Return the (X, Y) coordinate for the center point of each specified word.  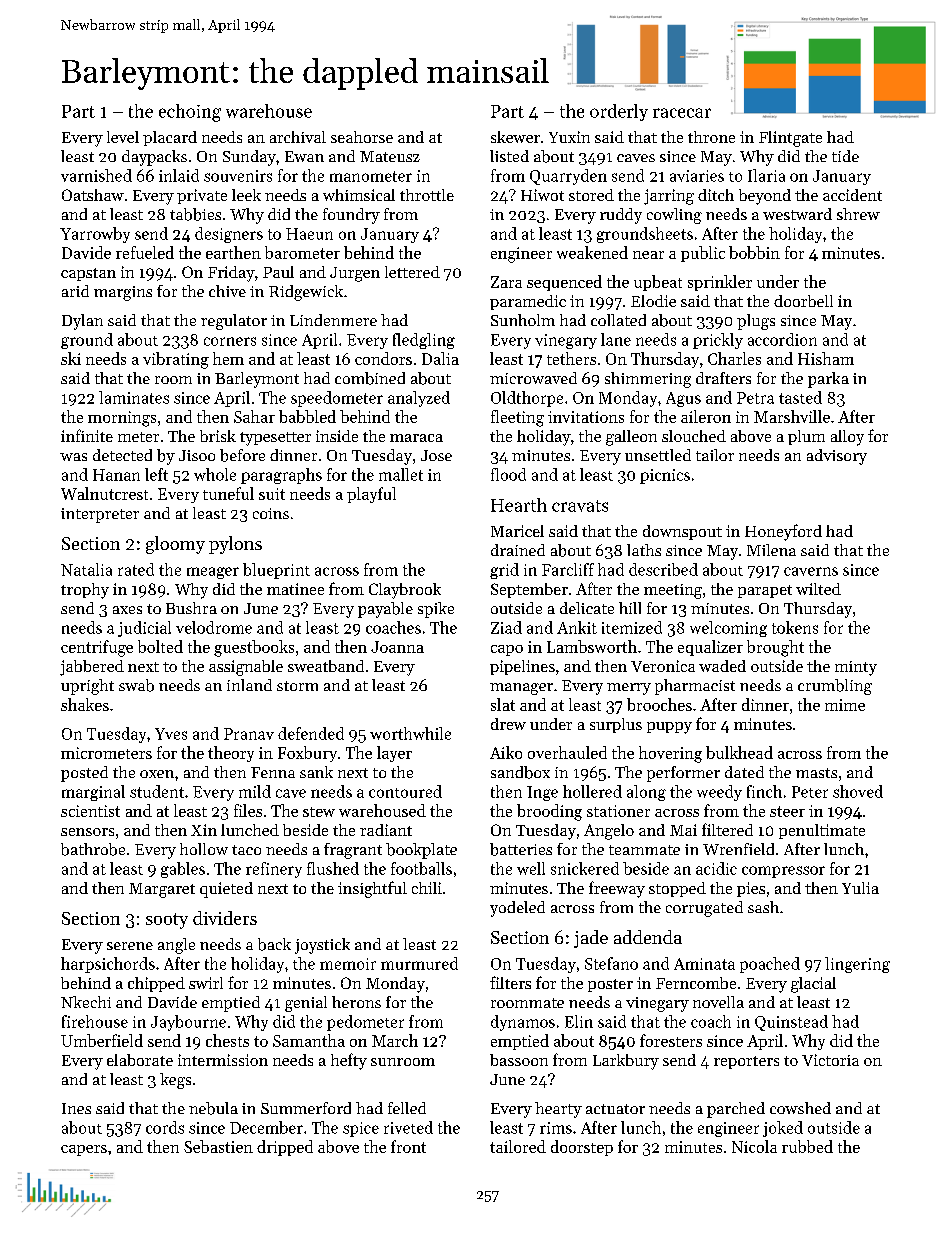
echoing (190, 113)
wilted (818, 589)
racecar (682, 113)
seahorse (362, 137)
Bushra (191, 608)
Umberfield (102, 1040)
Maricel (517, 531)
